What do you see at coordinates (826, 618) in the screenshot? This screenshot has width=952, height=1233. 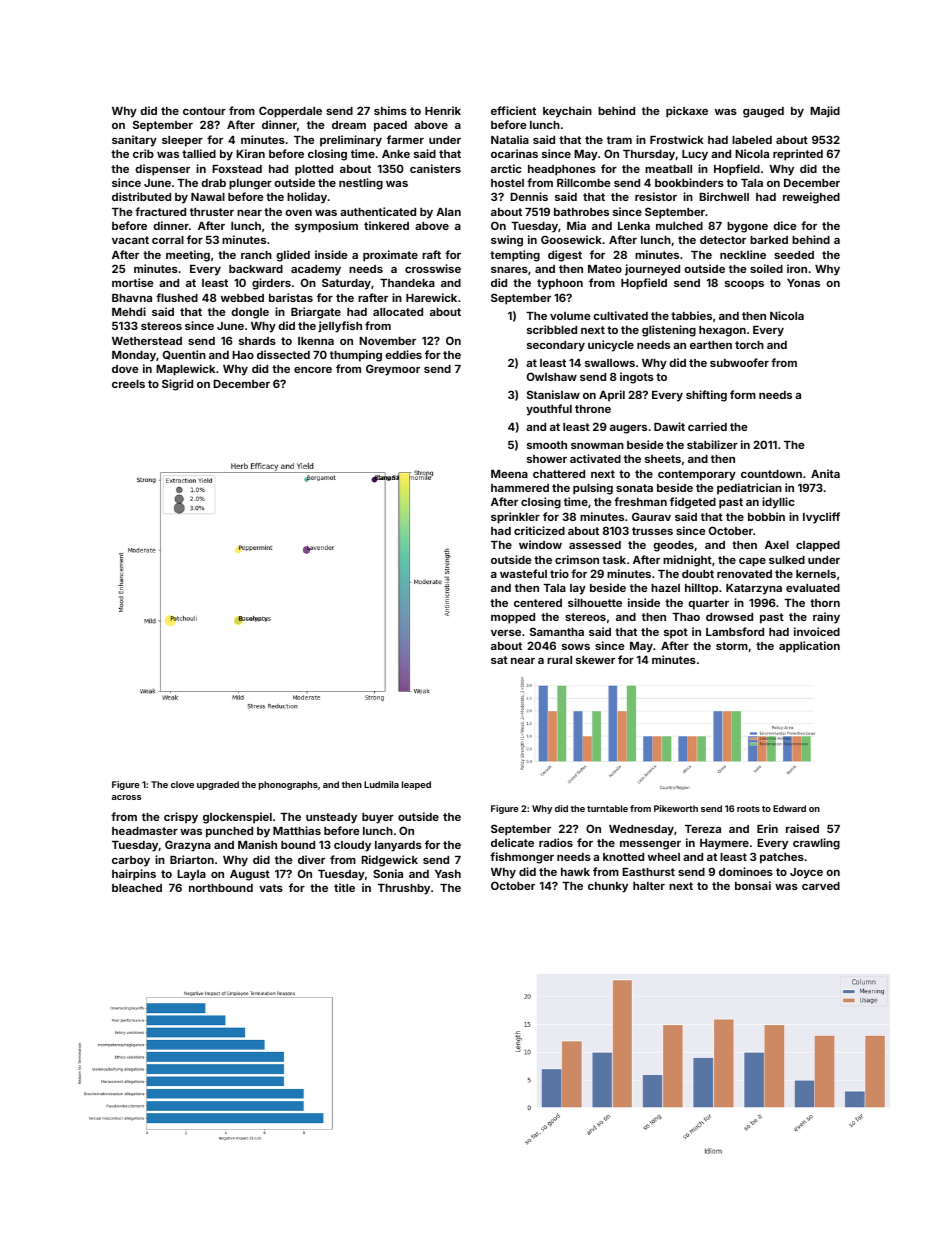 I see `rainy` at bounding box center [826, 618].
